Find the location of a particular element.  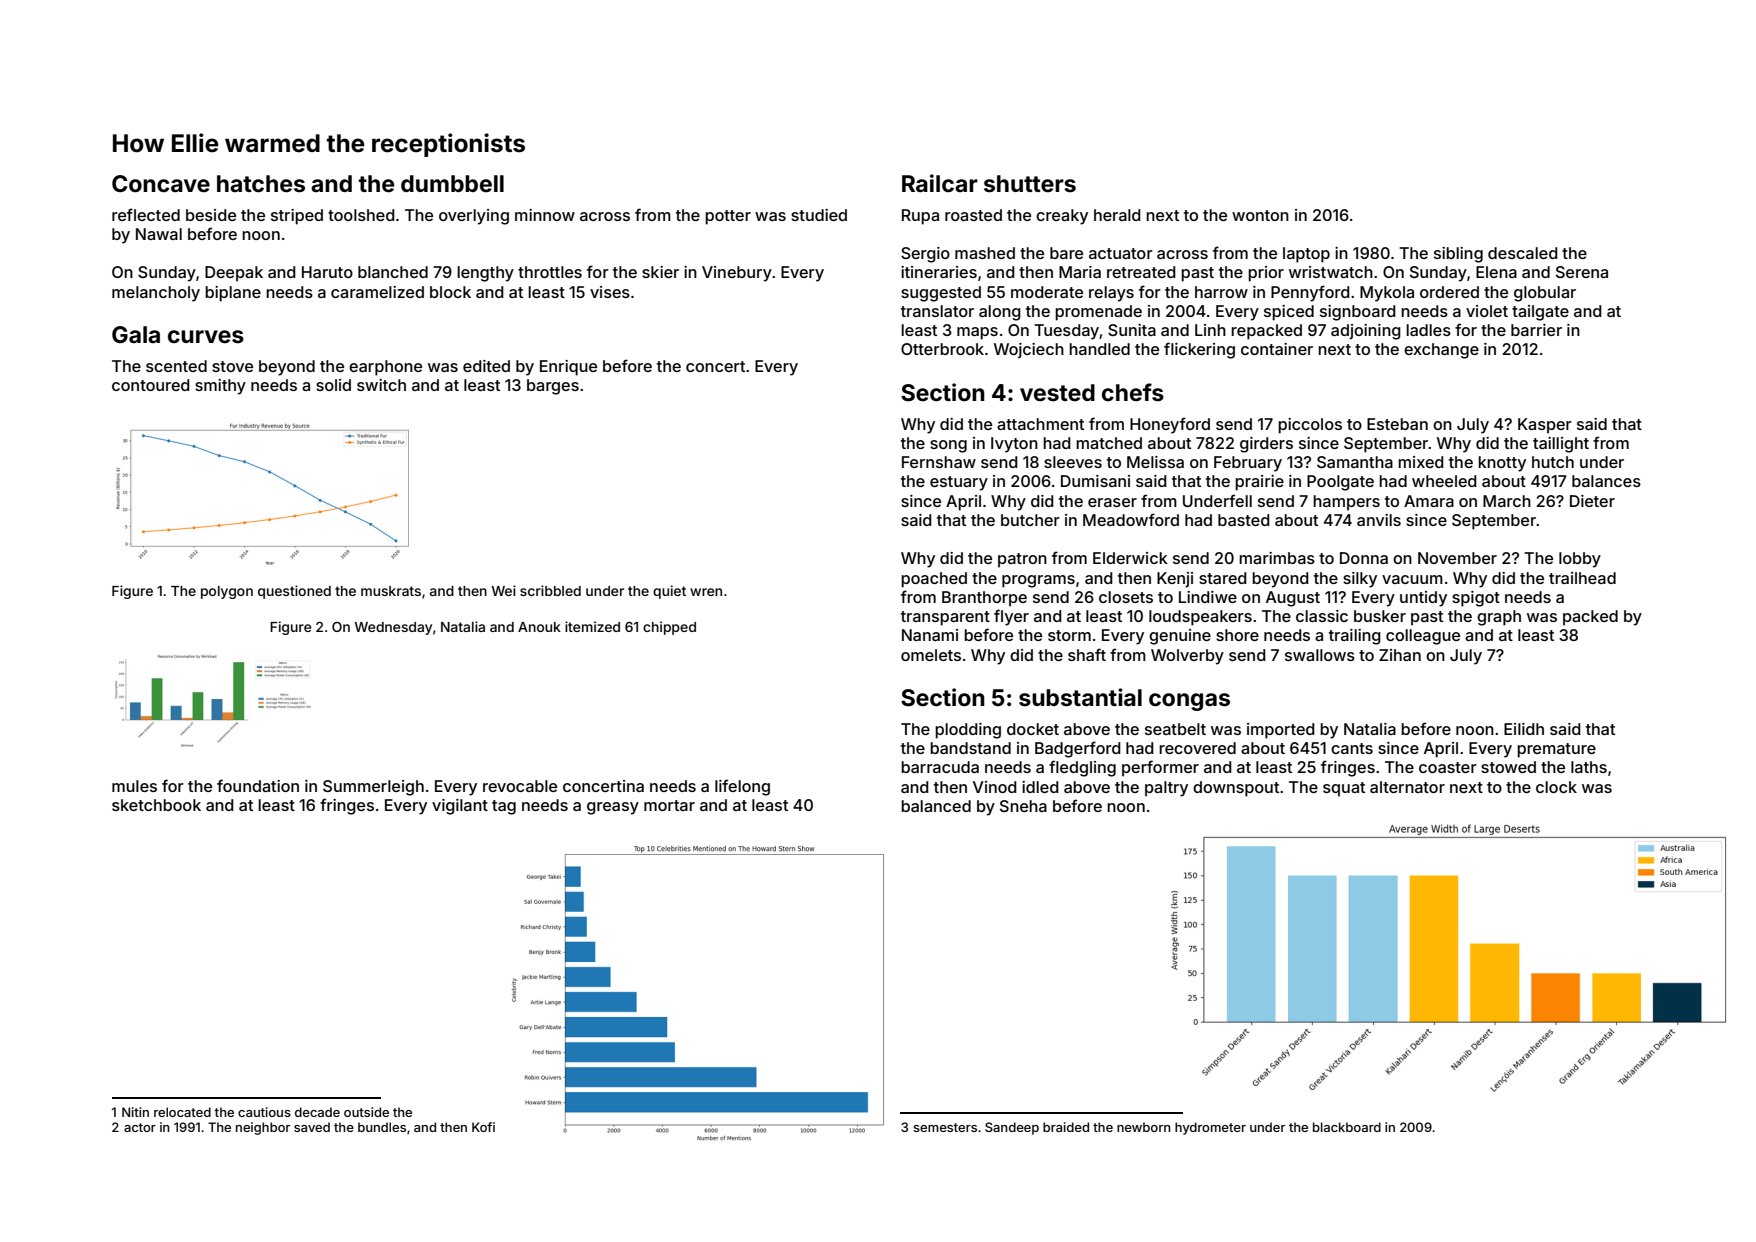

eraser is located at coordinates (1112, 502).
